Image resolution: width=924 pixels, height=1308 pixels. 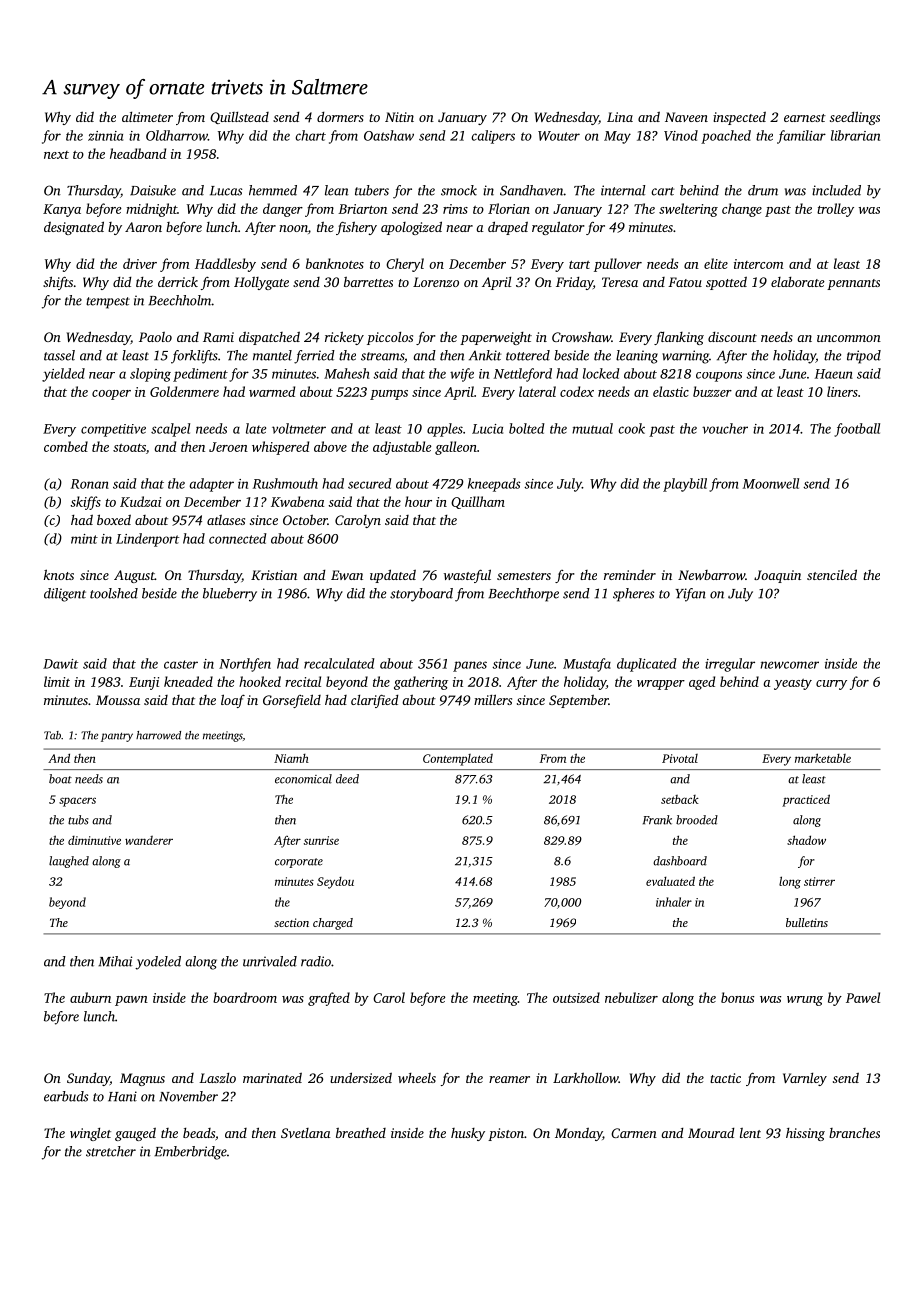 What do you see at coordinates (361, 1133) in the image?
I see `breathed` at bounding box center [361, 1133].
